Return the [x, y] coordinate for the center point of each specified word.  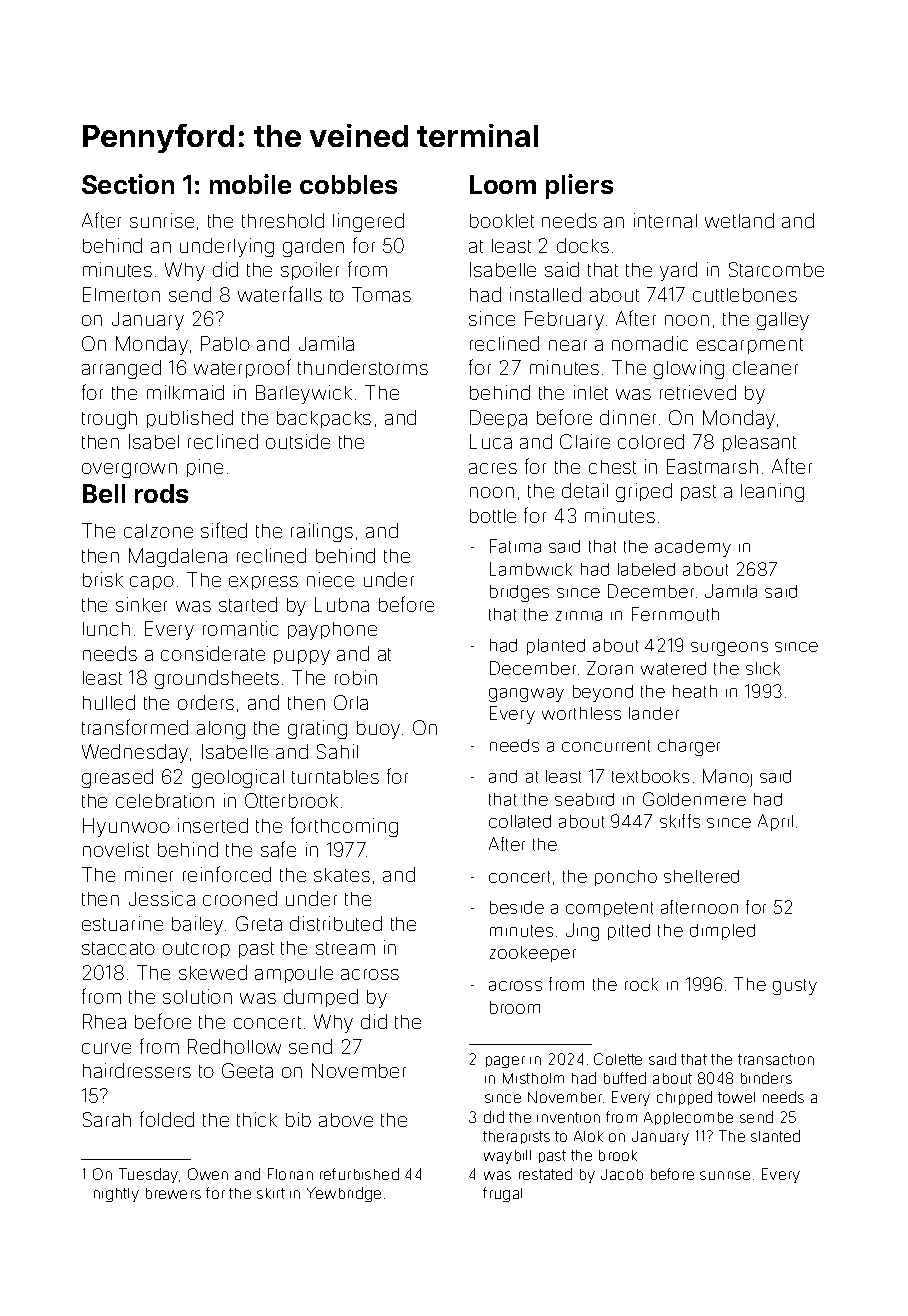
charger [689, 747]
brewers [173, 1193]
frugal [502, 1194]
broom [515, 1007]
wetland [739, 220]
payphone [332, 631]
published [190, 419]
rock [641, 984]
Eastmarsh [712, 466]
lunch [106, 629]
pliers [579, 186]
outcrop [196, 950]
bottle [493, 516]
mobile [250, 184]
